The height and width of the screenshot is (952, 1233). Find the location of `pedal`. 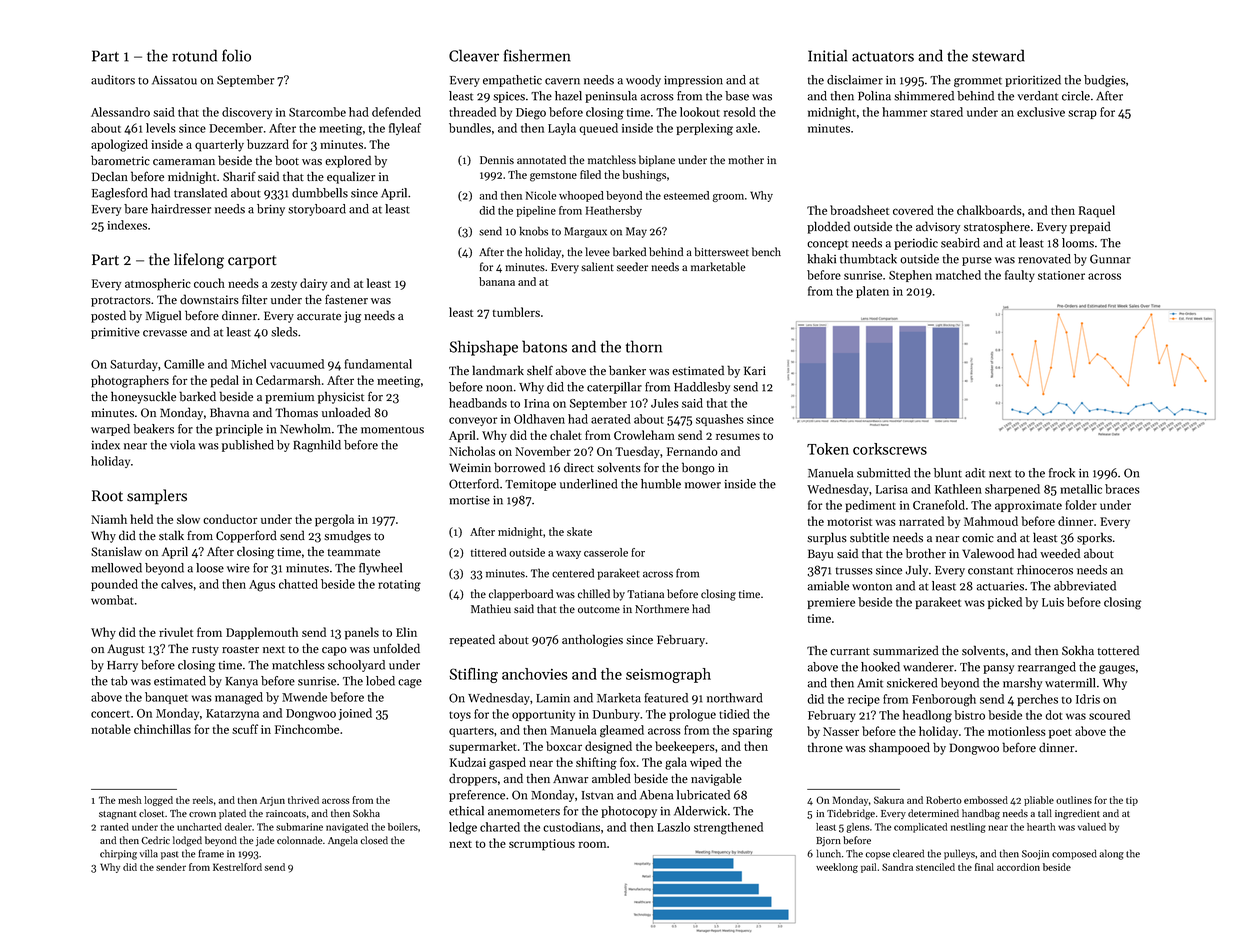

pedal is located at coordinates (224, 381).
